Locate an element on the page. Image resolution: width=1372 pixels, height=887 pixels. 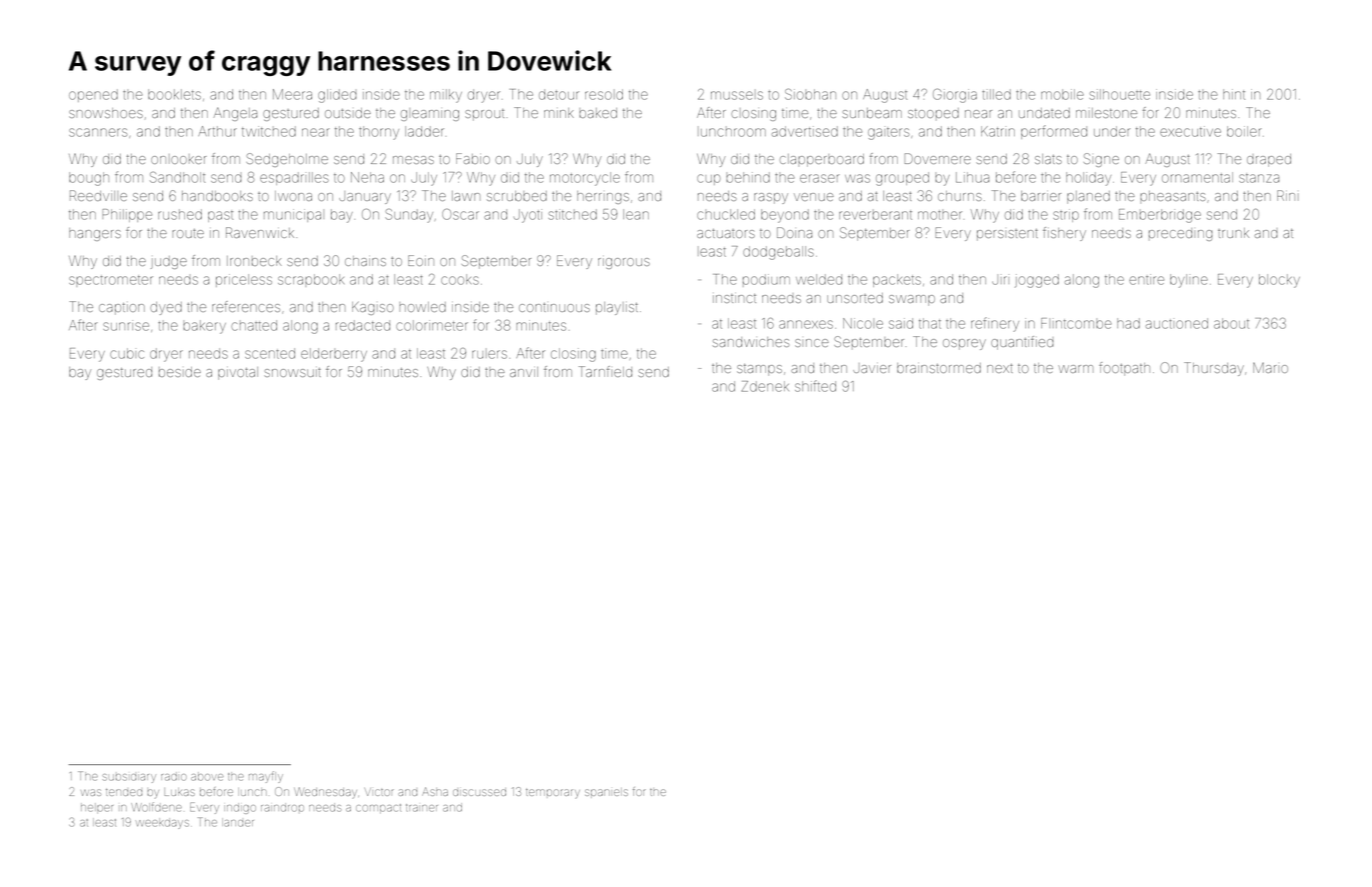
trunk is located at coordinates (1233, 233).
